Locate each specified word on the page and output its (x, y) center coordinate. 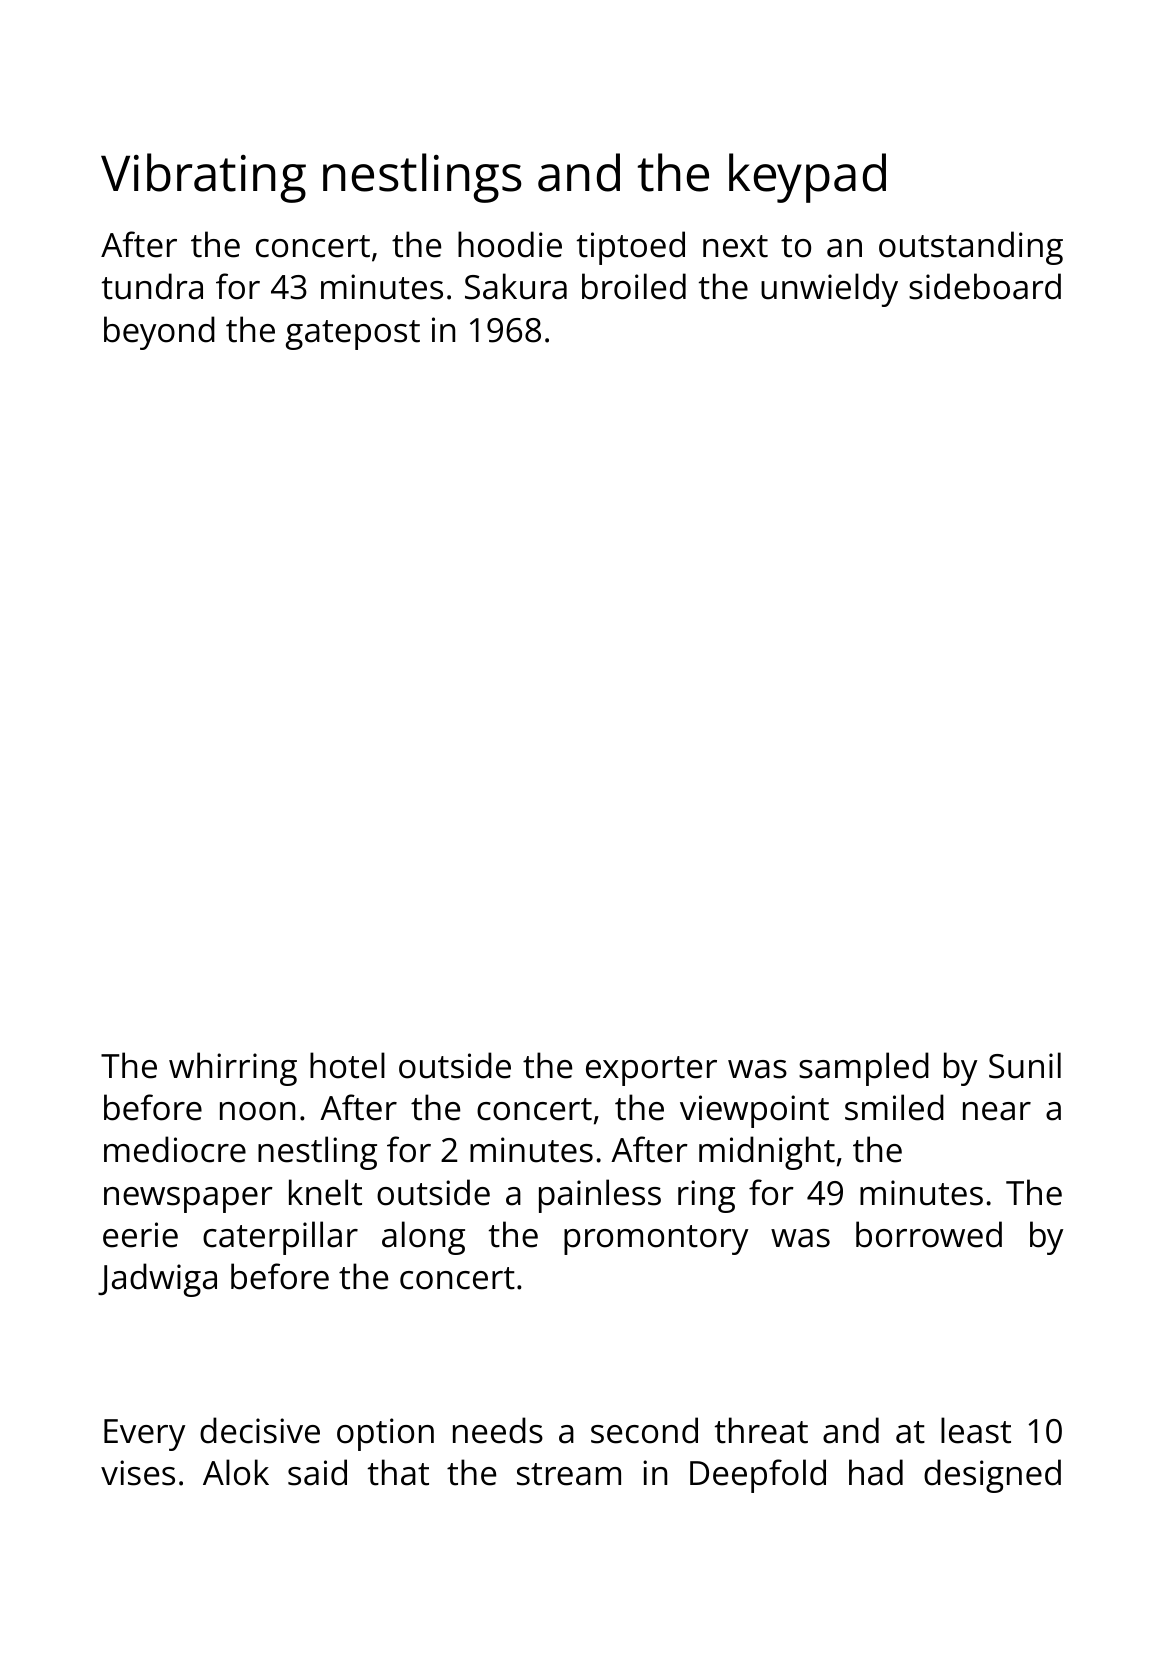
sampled (864, 1069)
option (385, 1434)
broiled (634, 286)
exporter (651, 1071)
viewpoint (754, 1111)
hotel (347, 1065)
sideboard (985, 286)
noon (257, 1111)
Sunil (1025, 1065)
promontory (656, 1240)
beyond (159, 333)
